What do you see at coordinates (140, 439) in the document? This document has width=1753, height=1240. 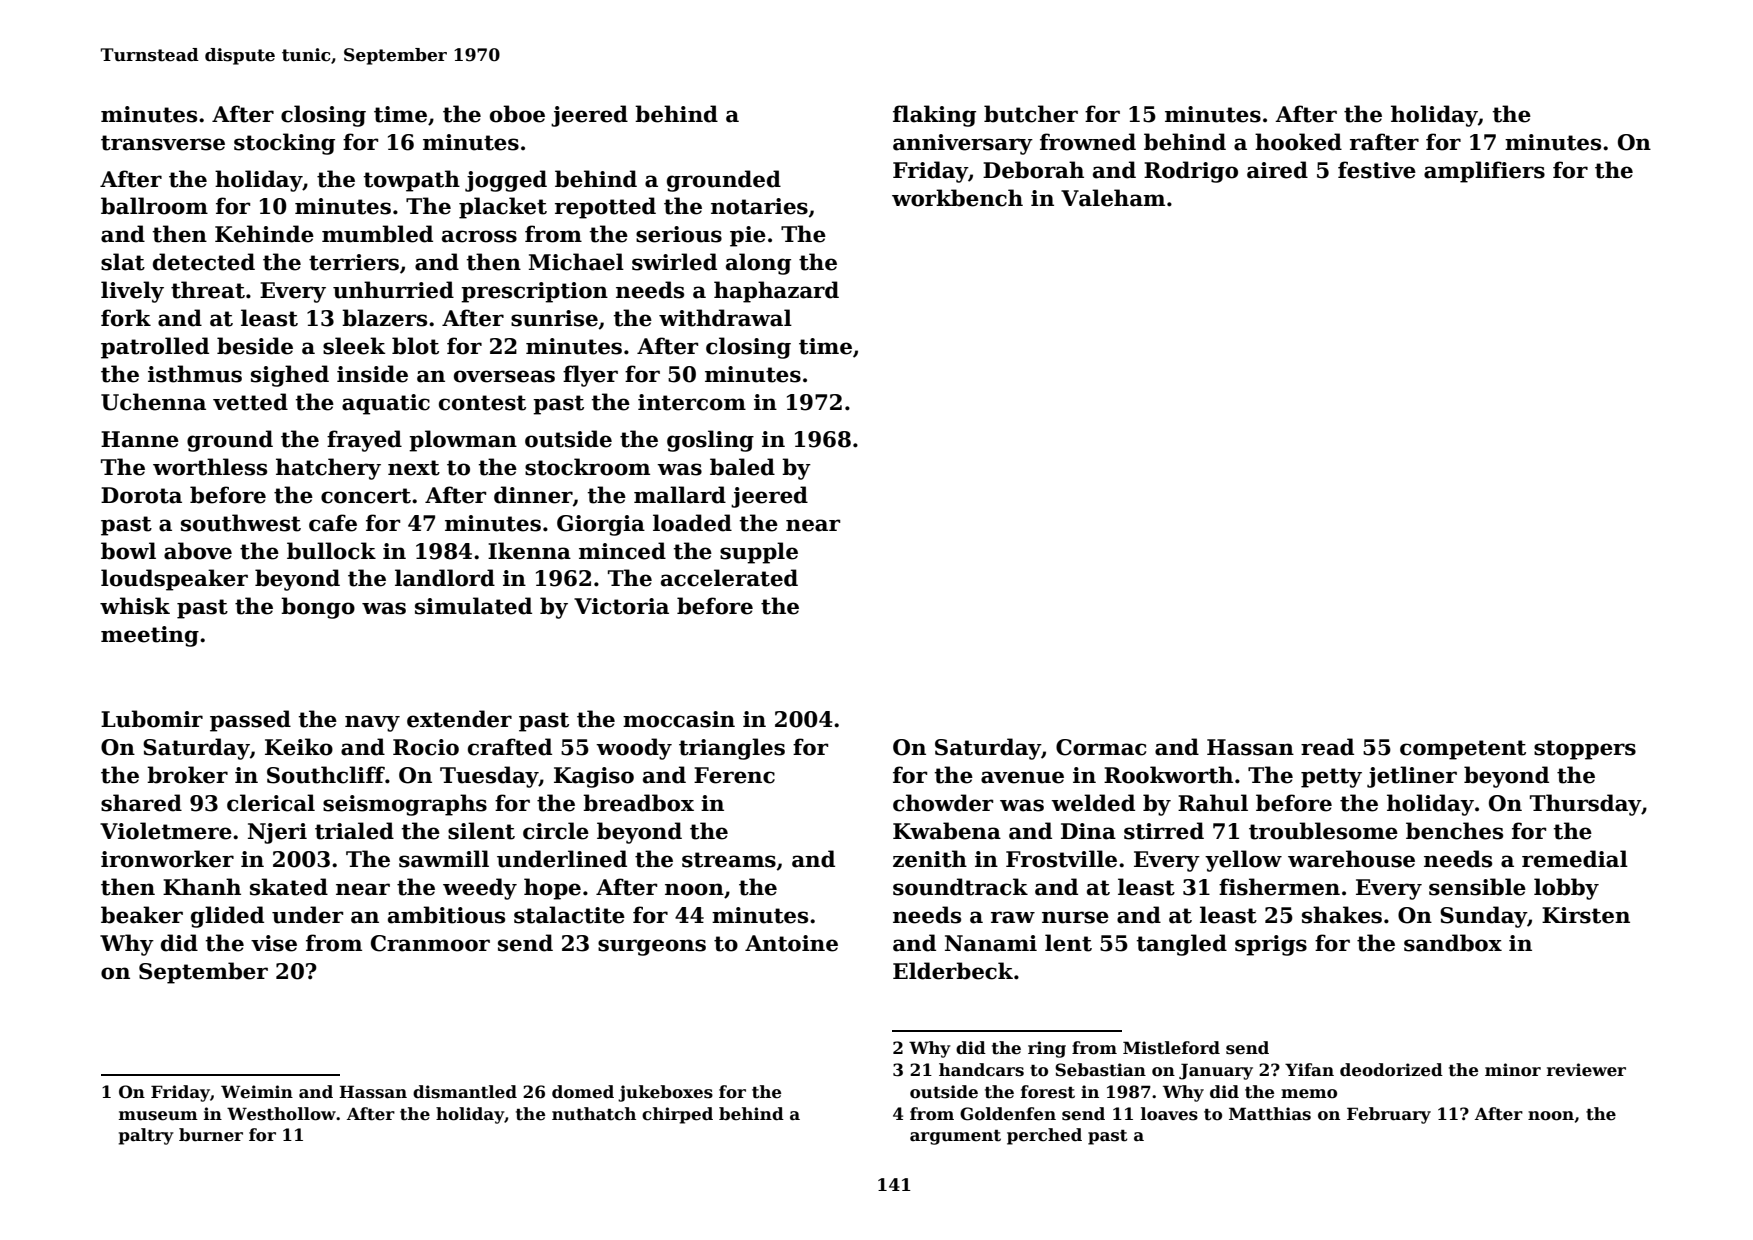 I see `Hanne` at bounding box center [140, 439].
